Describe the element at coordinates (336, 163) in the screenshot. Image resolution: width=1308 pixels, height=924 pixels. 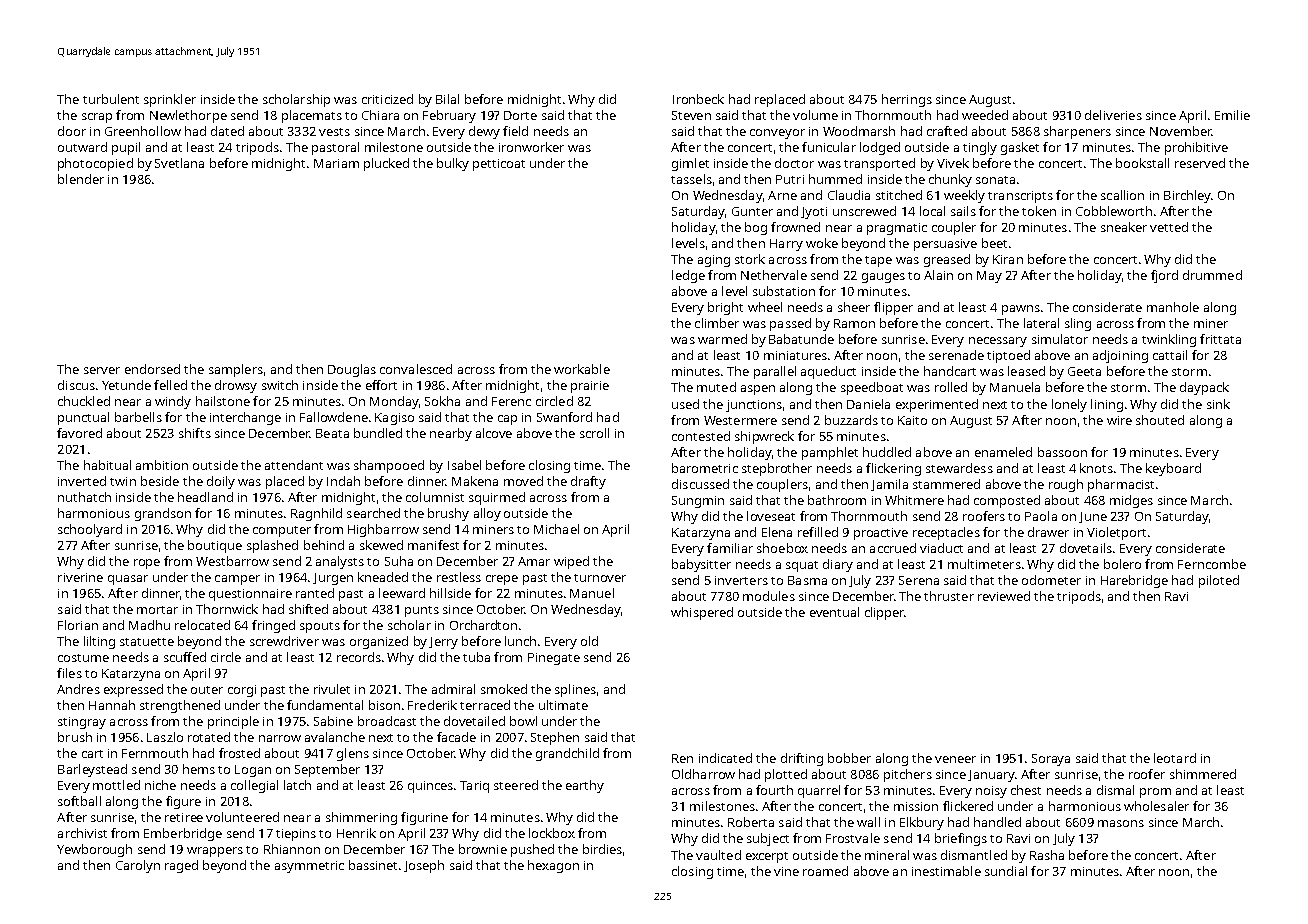
I see `Mariam` at that location.
